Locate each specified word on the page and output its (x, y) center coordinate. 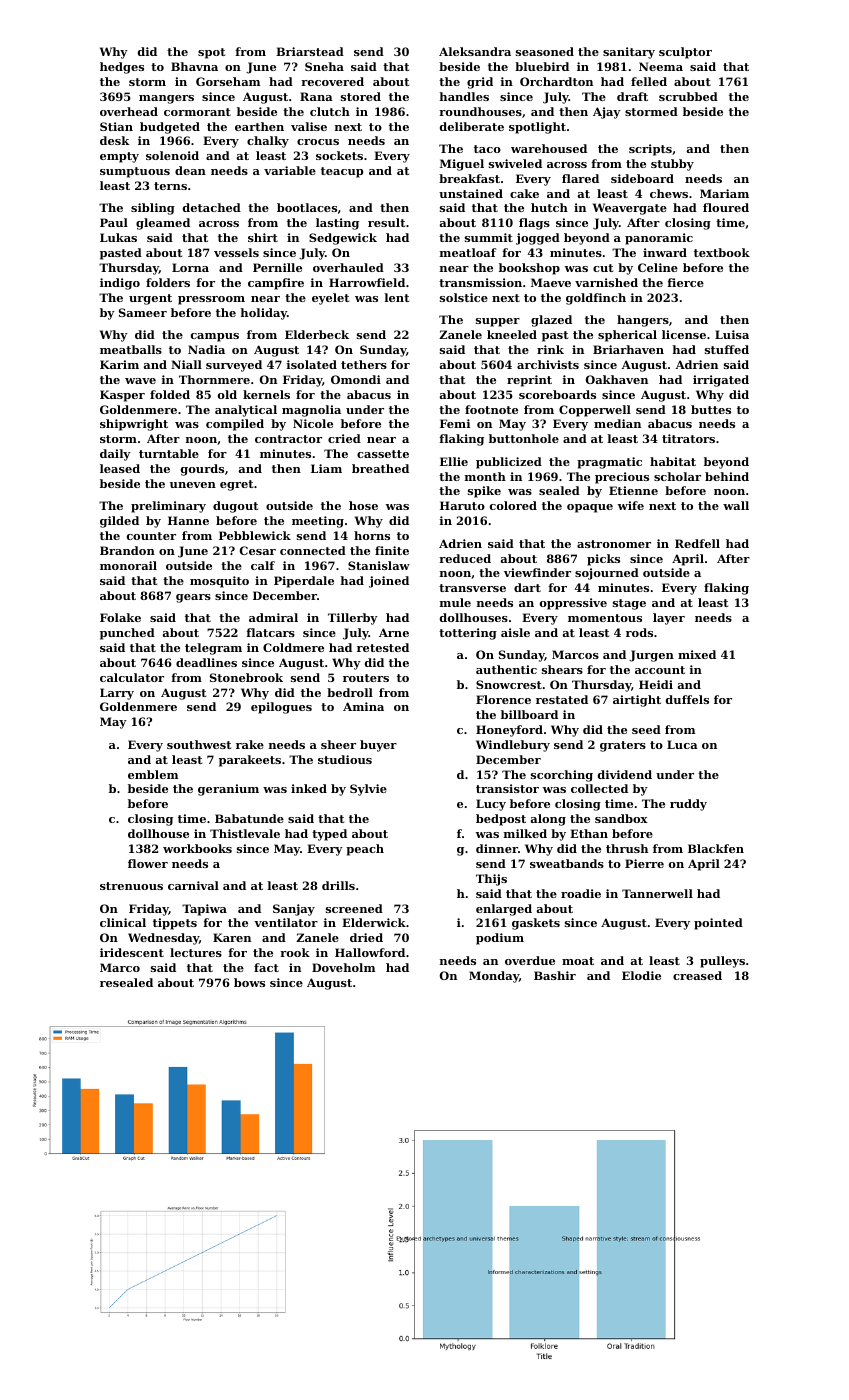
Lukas (118, 237)
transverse (472, 588)
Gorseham (228, 81)
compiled (235, 425)
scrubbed (688, 96)
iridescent (132, 952)
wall (736, 505)
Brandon (127, 550)
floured (726, 207)
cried (344, 438)
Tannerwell (657, 893)
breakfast (469, 178)
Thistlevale (245, 833)
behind (727, 476)
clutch (330, 111)
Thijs (491, 880)
